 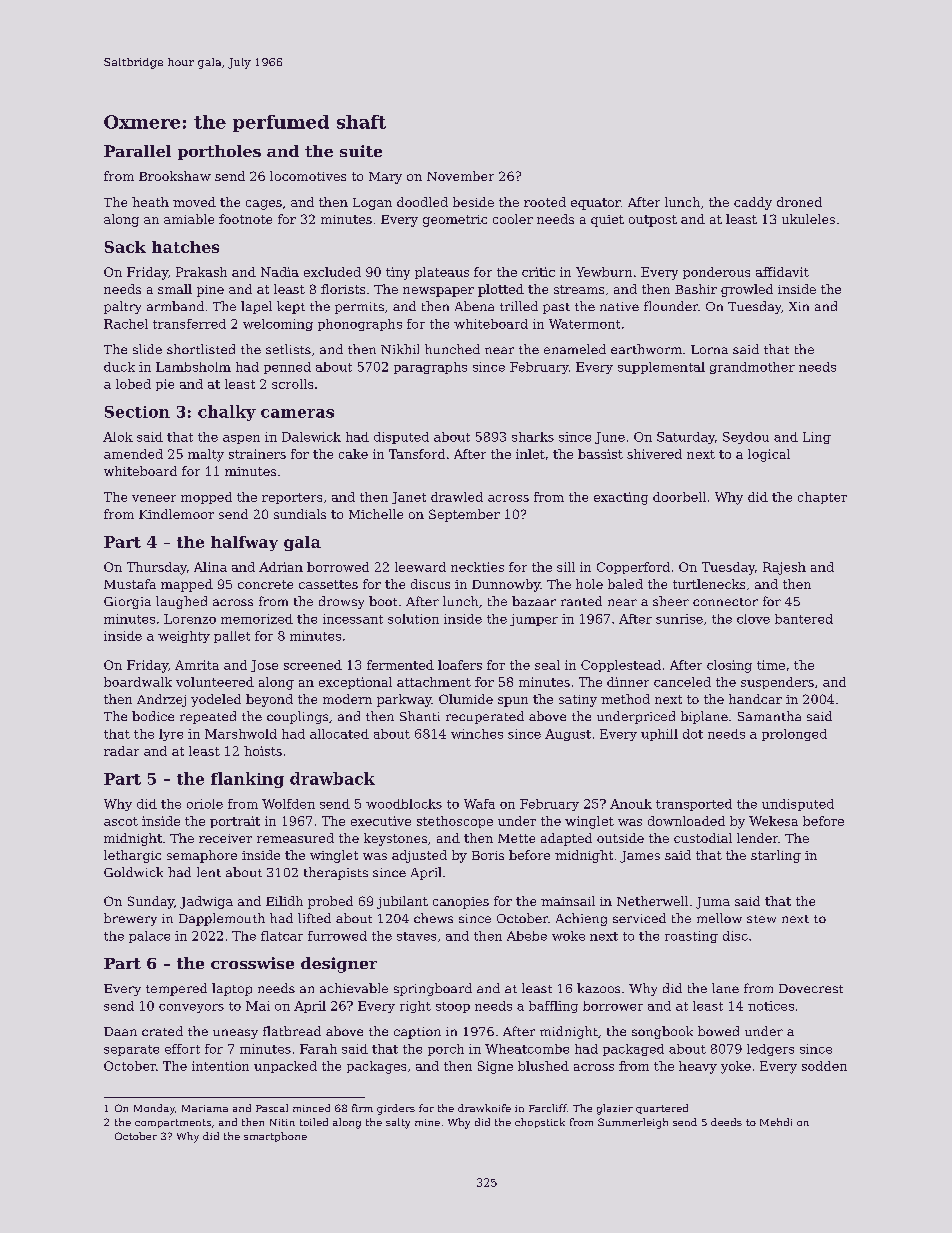 What do you see at coordinates (679, 497) in the screenshot?
I see `doorbell` at bounding box center [679, 497].
